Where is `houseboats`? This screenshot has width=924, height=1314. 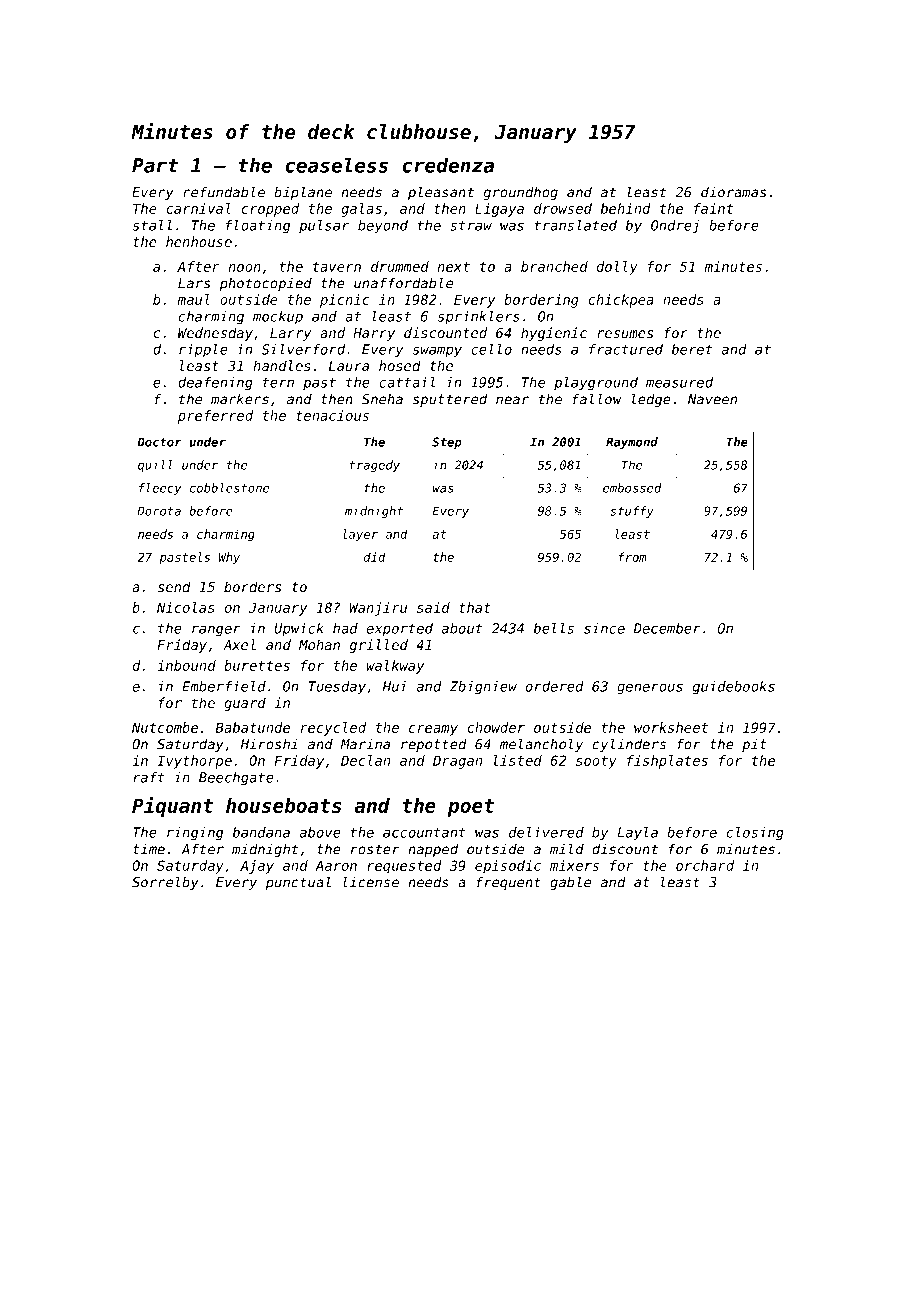
houseboats is located at coordinates (283, 805).
